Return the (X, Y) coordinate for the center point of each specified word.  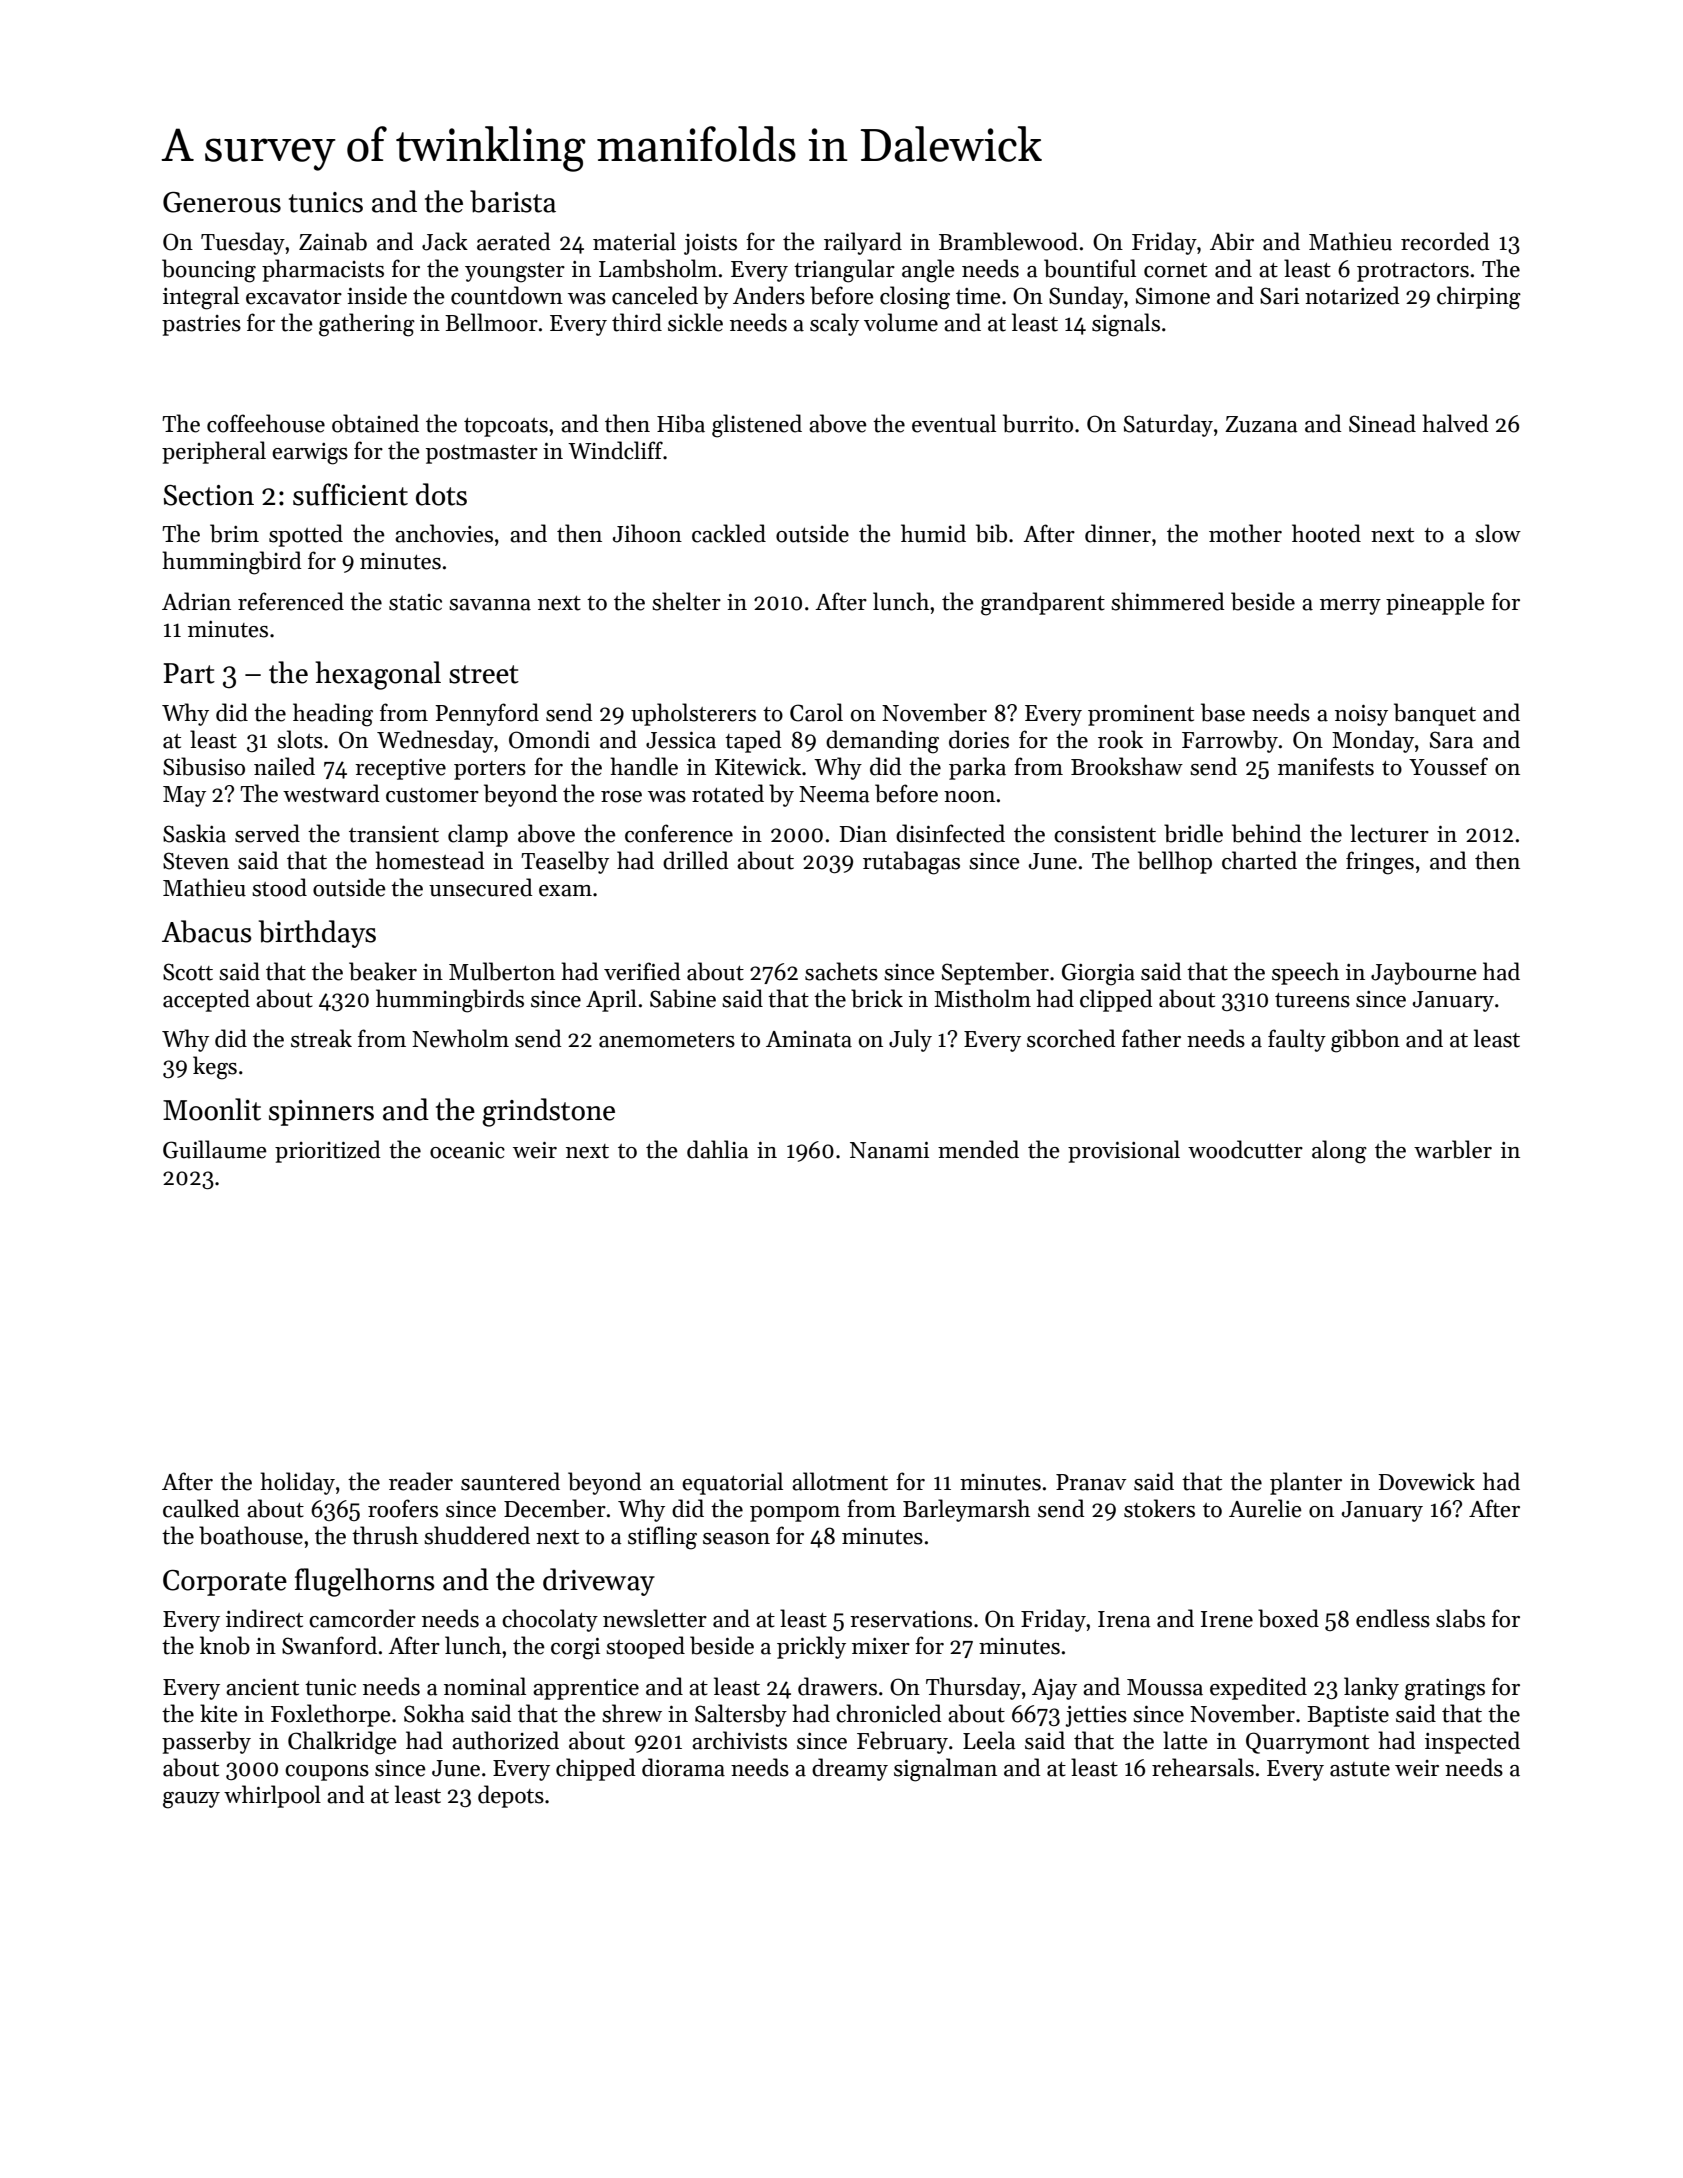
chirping (1479, 298)
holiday (297, 1483)
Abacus (207, 931)
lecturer (1389, 833)
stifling (662, 1538)
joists (710, 244)
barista (513, 201)
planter (1306, 1483)
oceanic (467, 1150)
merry (1350, 607)
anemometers (667, 1040)
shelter (686, 601)
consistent (1105, 834)
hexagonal (378, 675)
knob (225, 1645)
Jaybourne (1424, 973)
